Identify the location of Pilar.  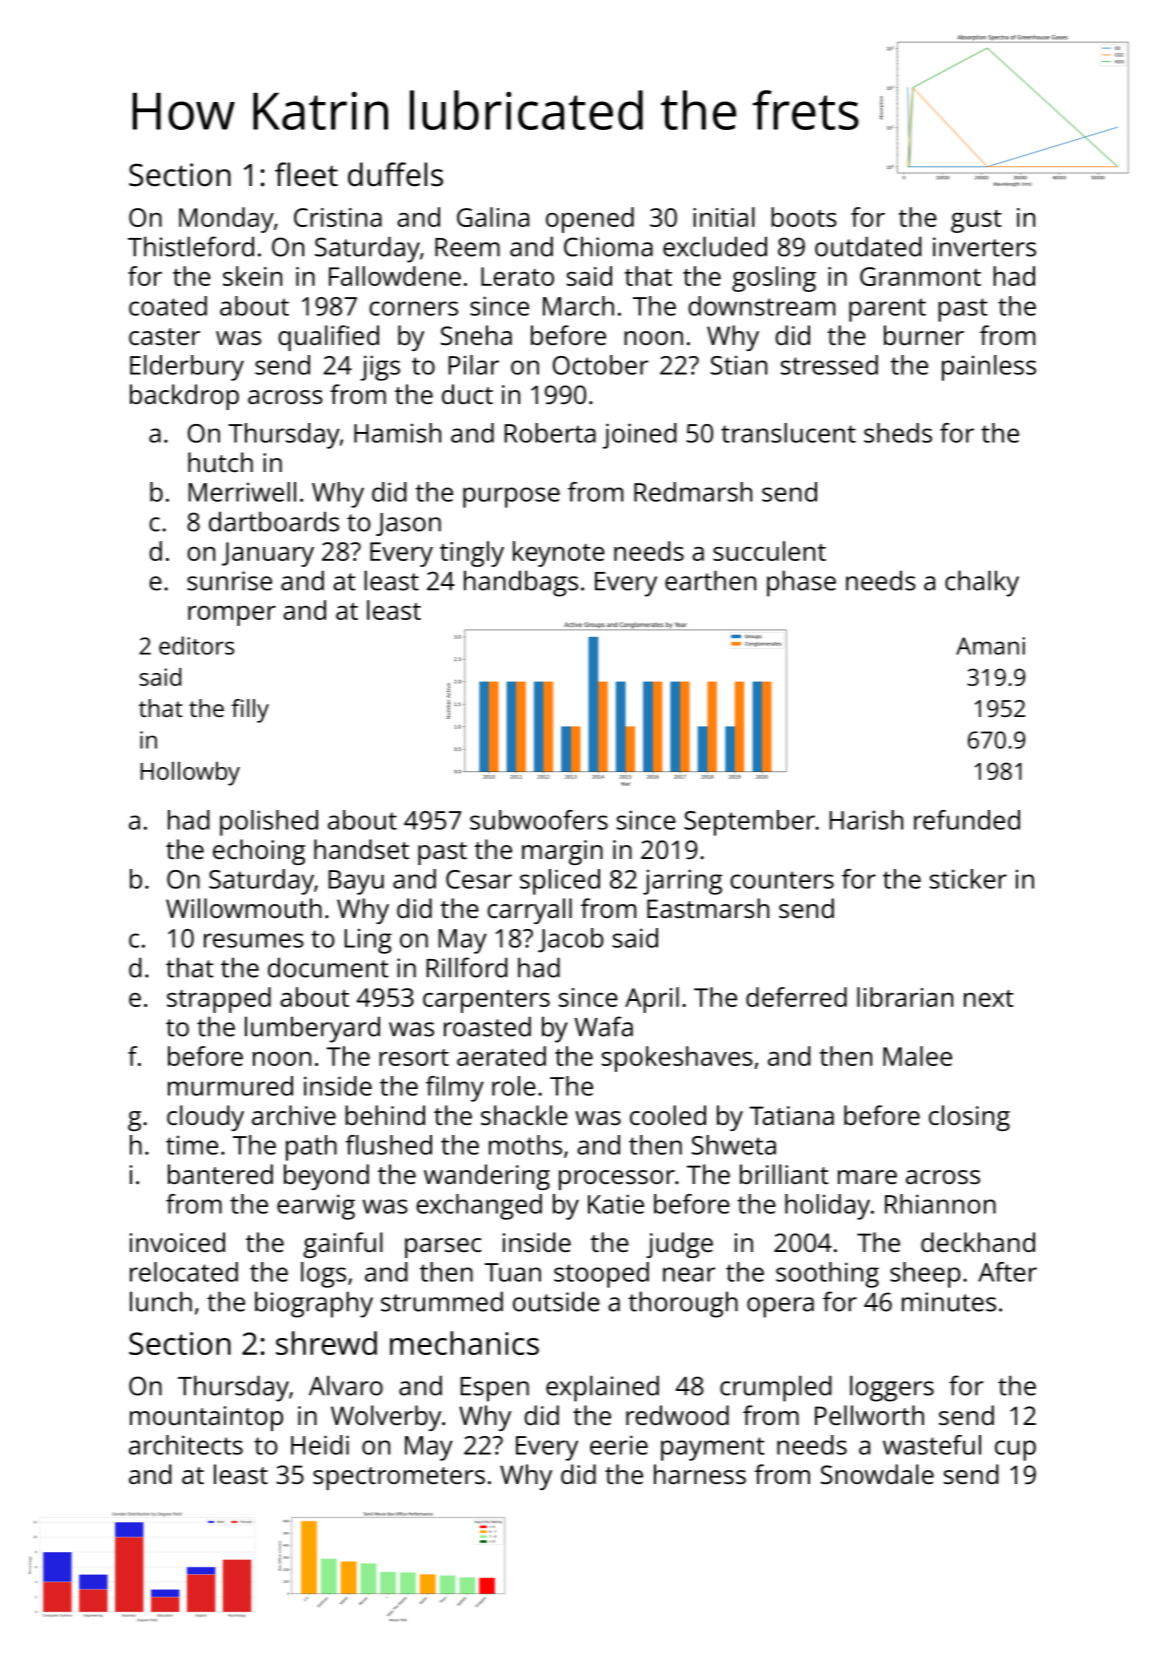
(474, 365).
